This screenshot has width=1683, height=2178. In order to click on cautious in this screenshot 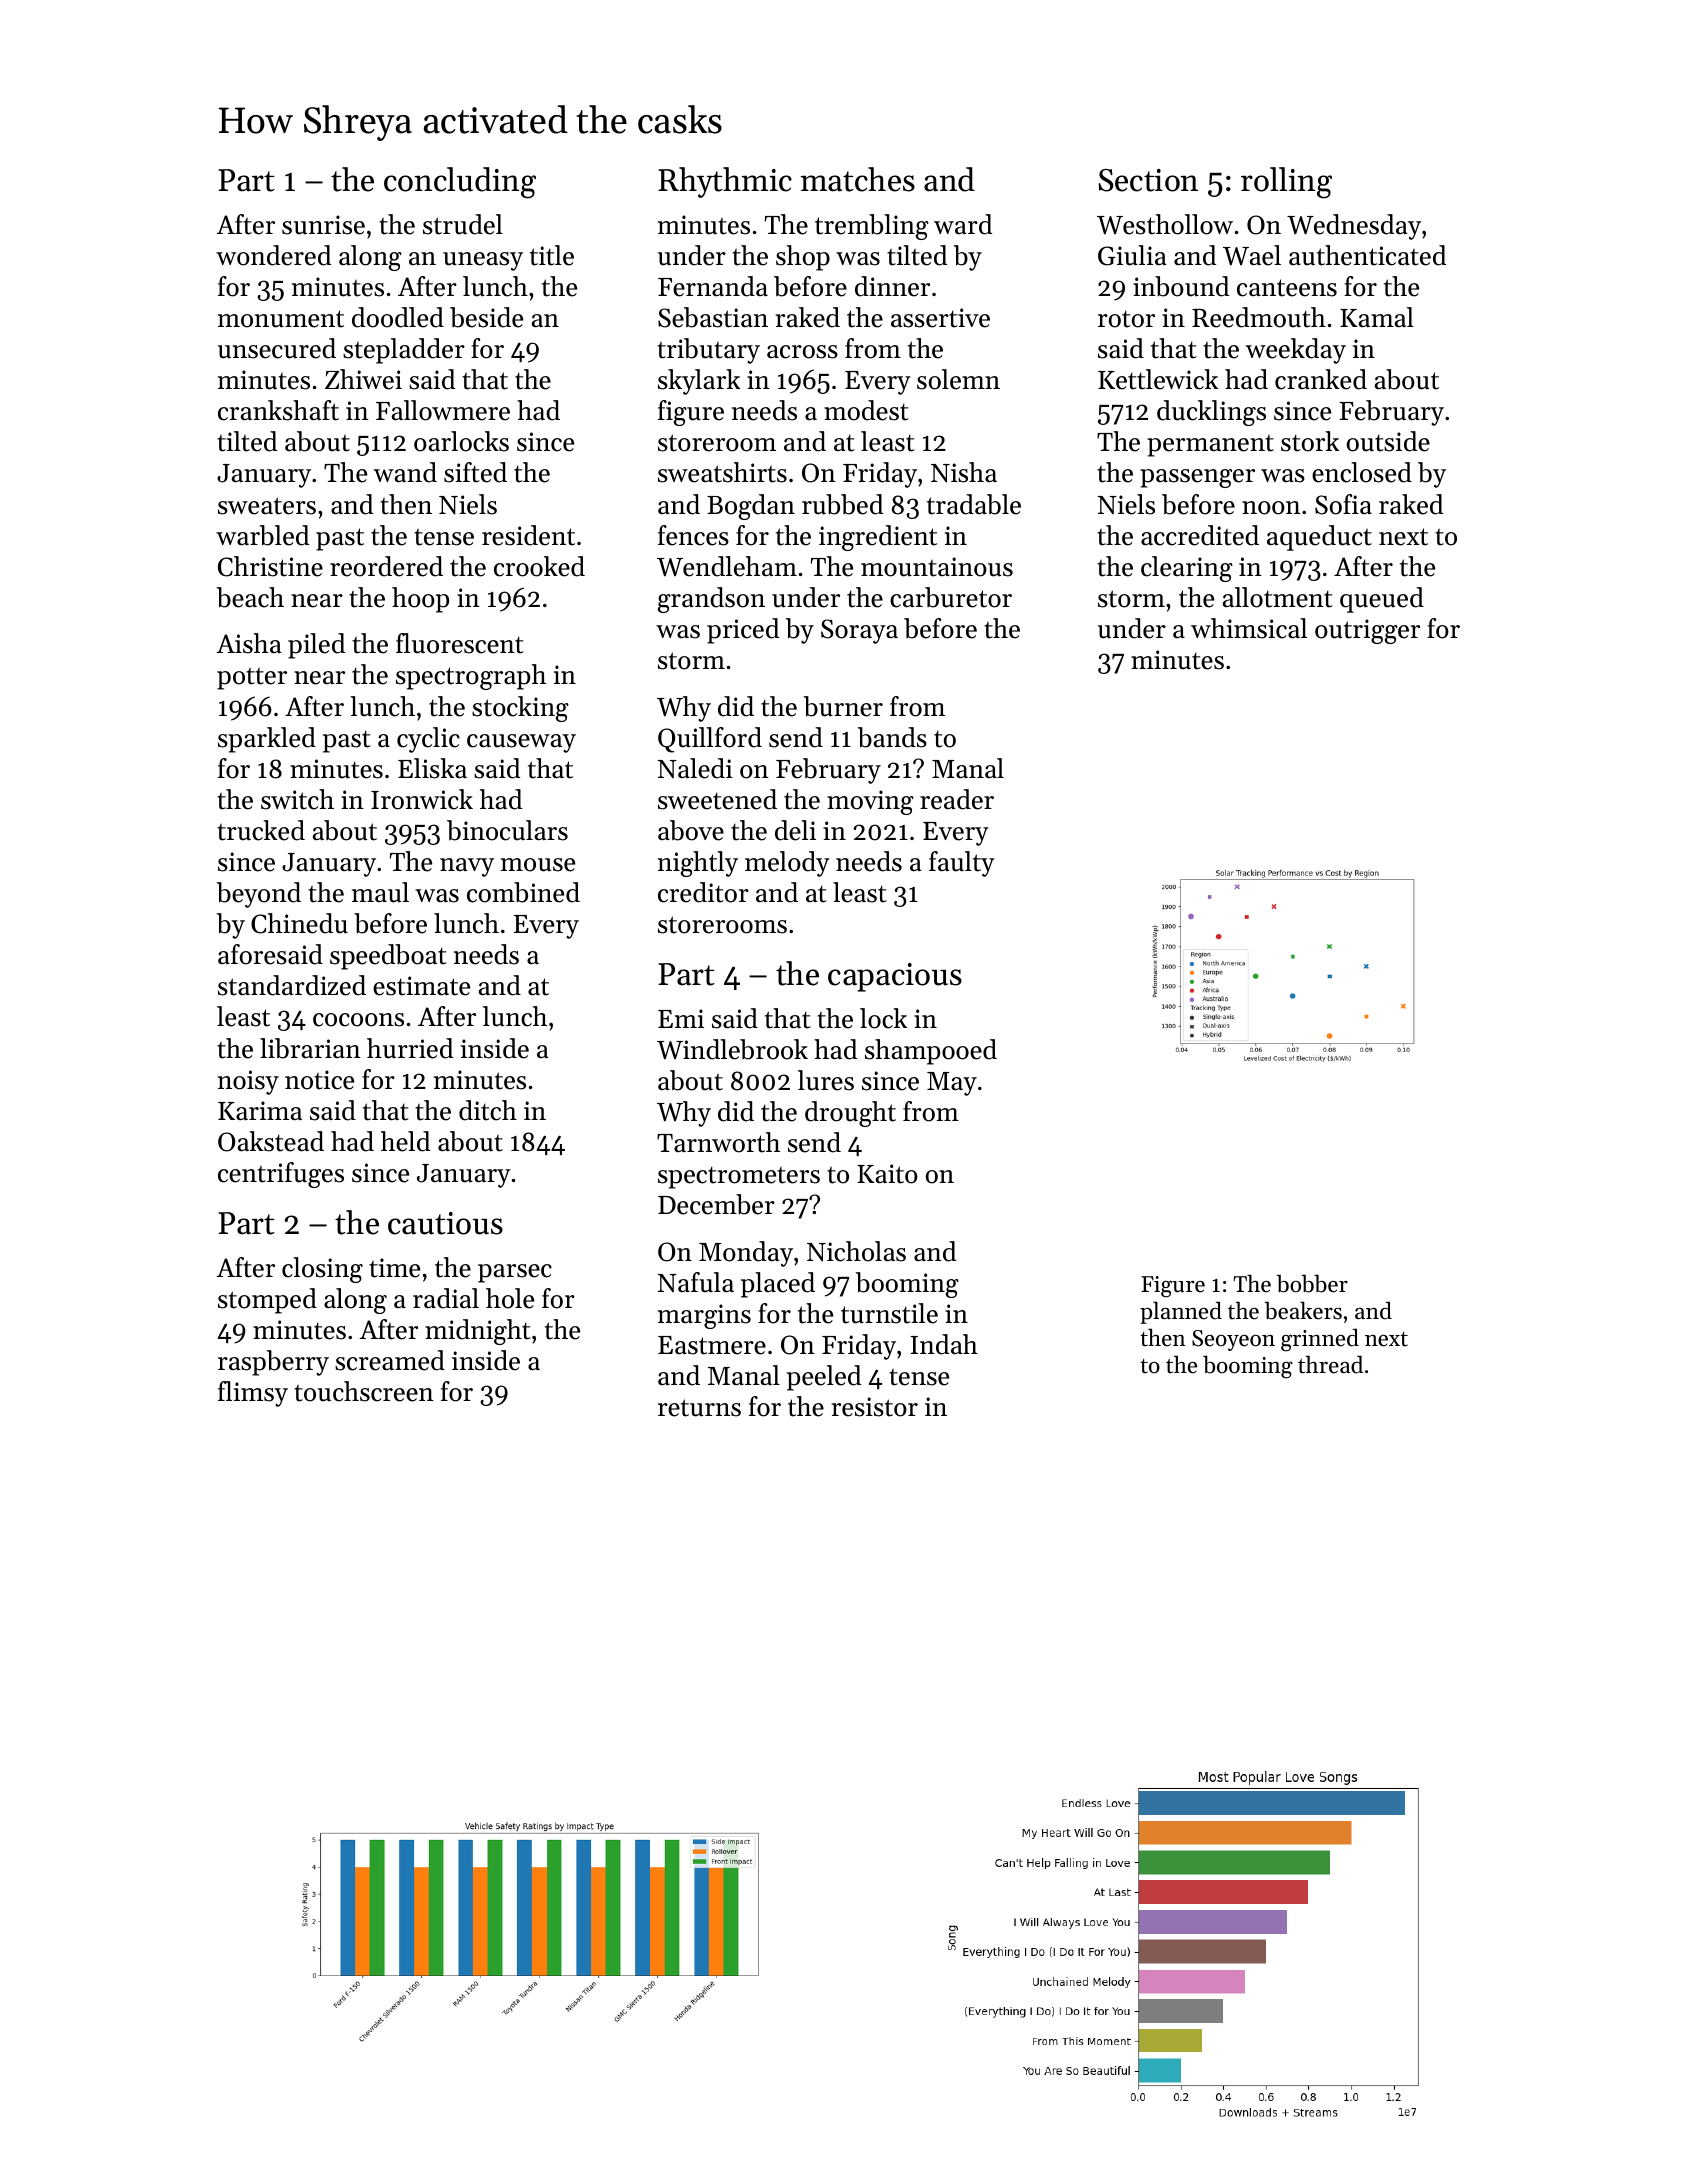, I will do `click(445, 1223)`.
